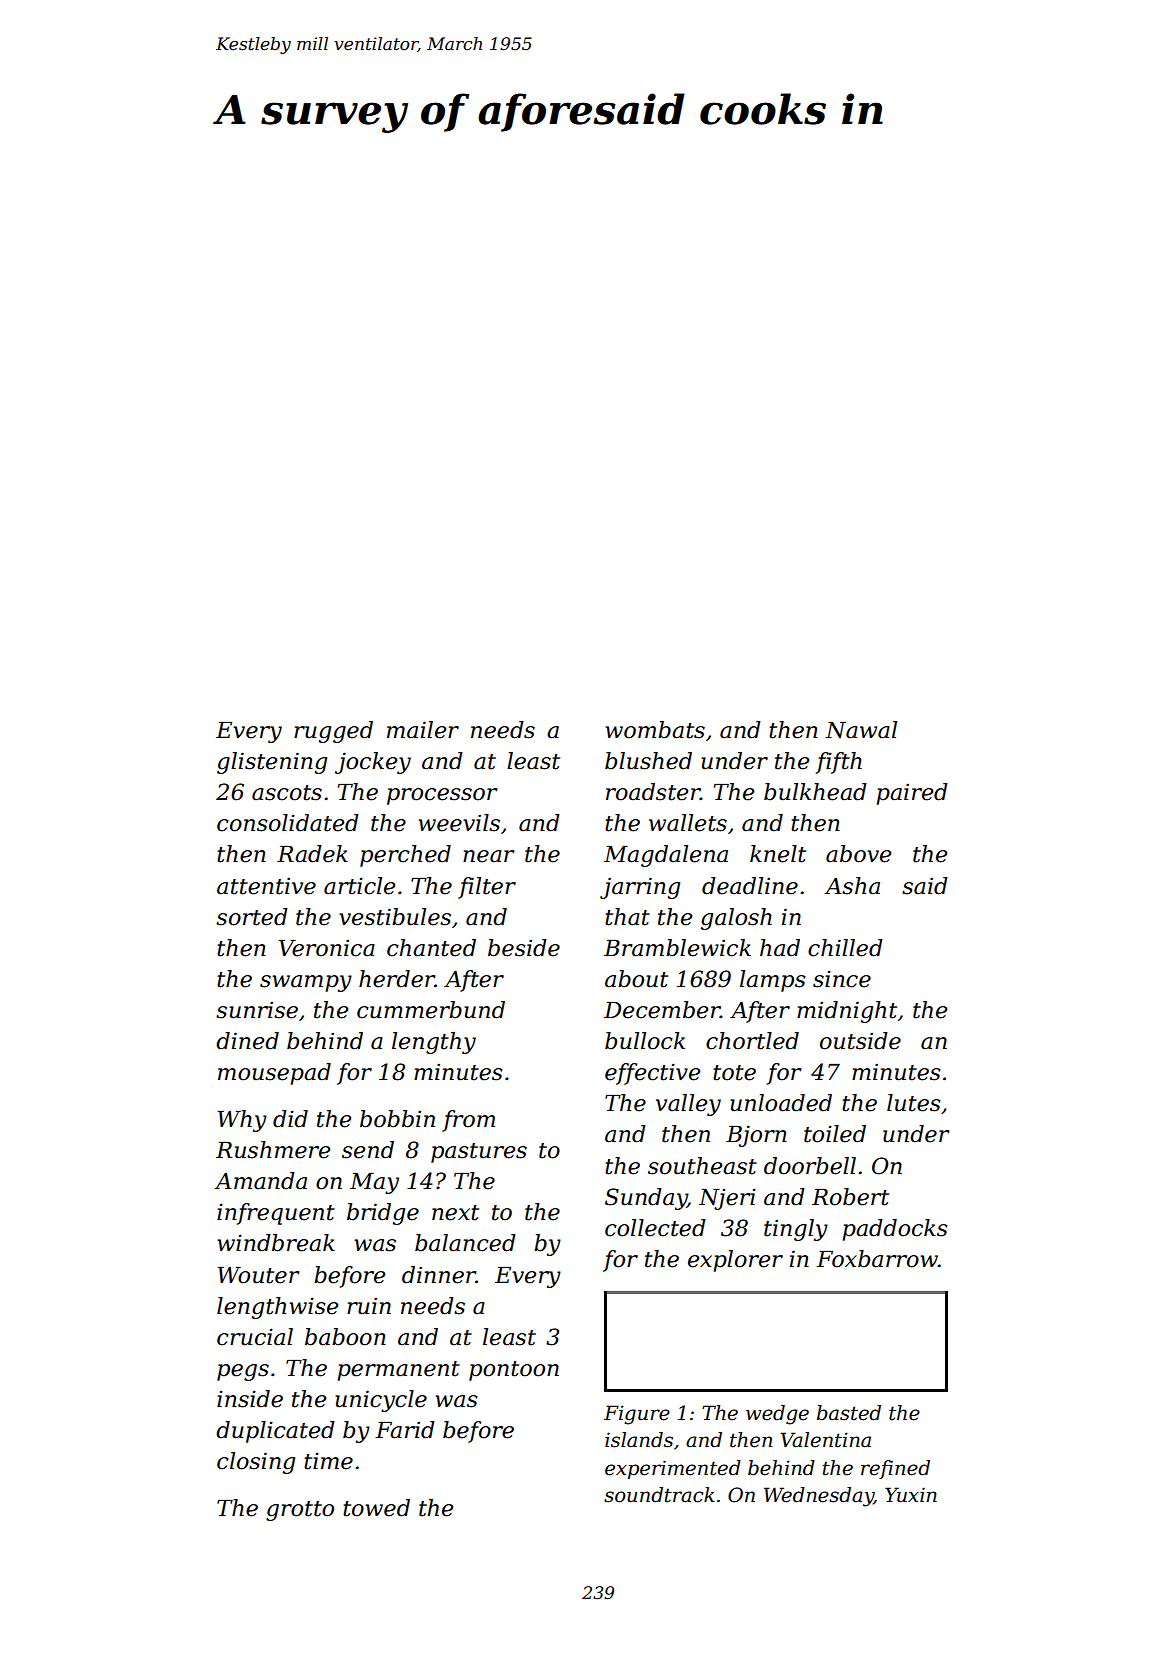 This document has height=1654, width=1165. I want to click on rugged, so click(333, 732).
